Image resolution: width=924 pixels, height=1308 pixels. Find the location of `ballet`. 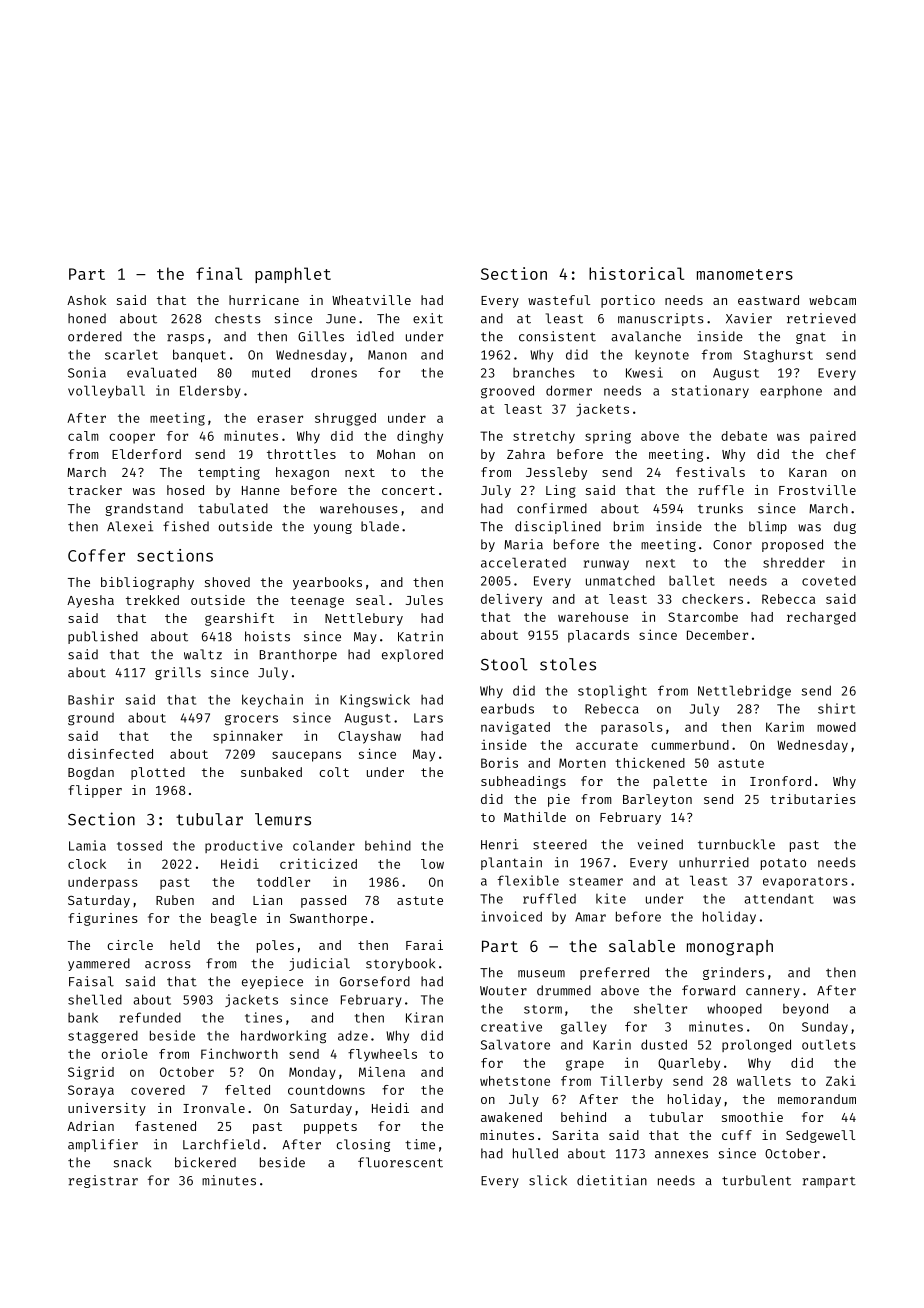

ballet is located at coordinates (692, 580).
